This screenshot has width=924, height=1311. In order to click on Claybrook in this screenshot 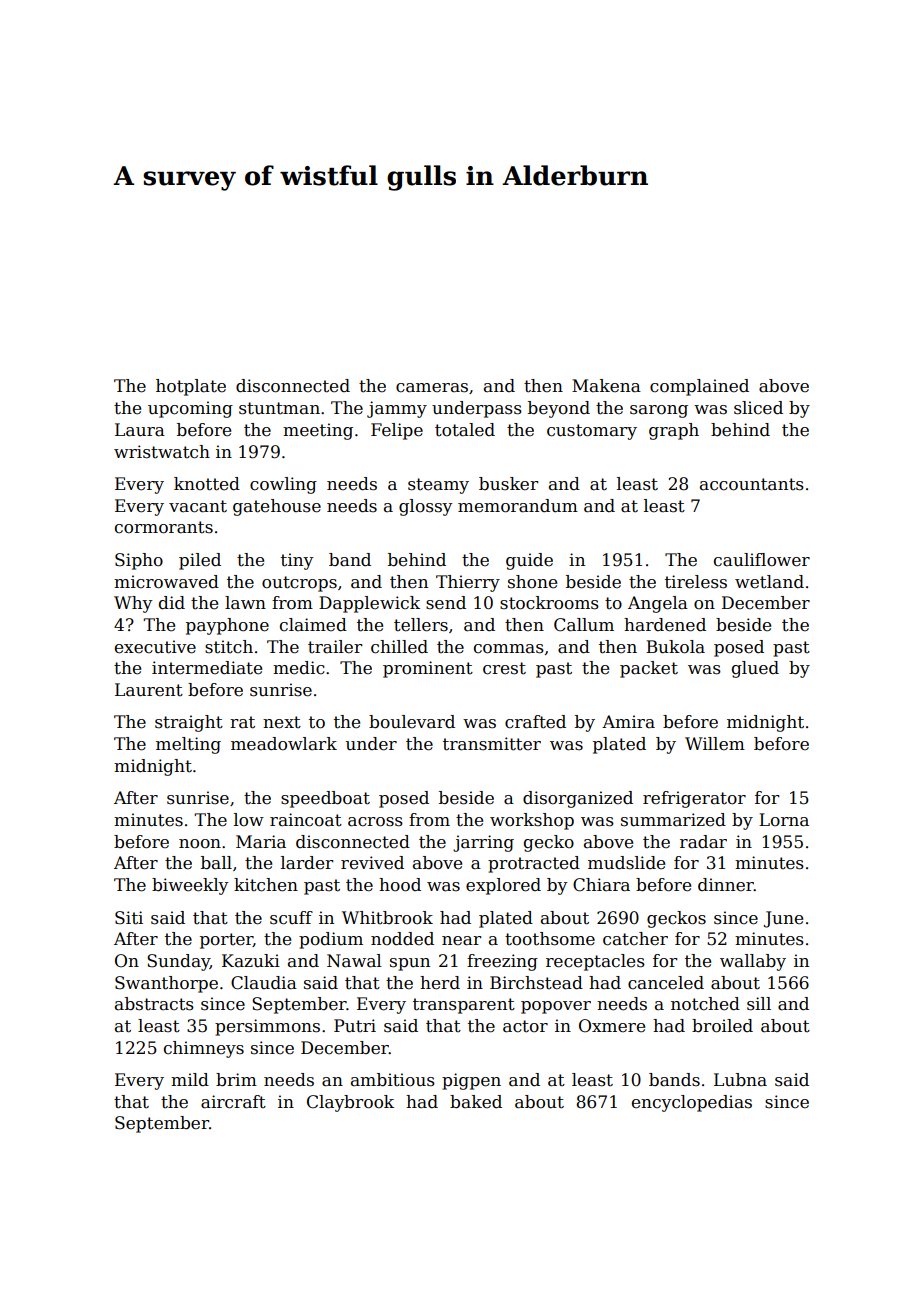, I will do `click(350, 1103)`.
